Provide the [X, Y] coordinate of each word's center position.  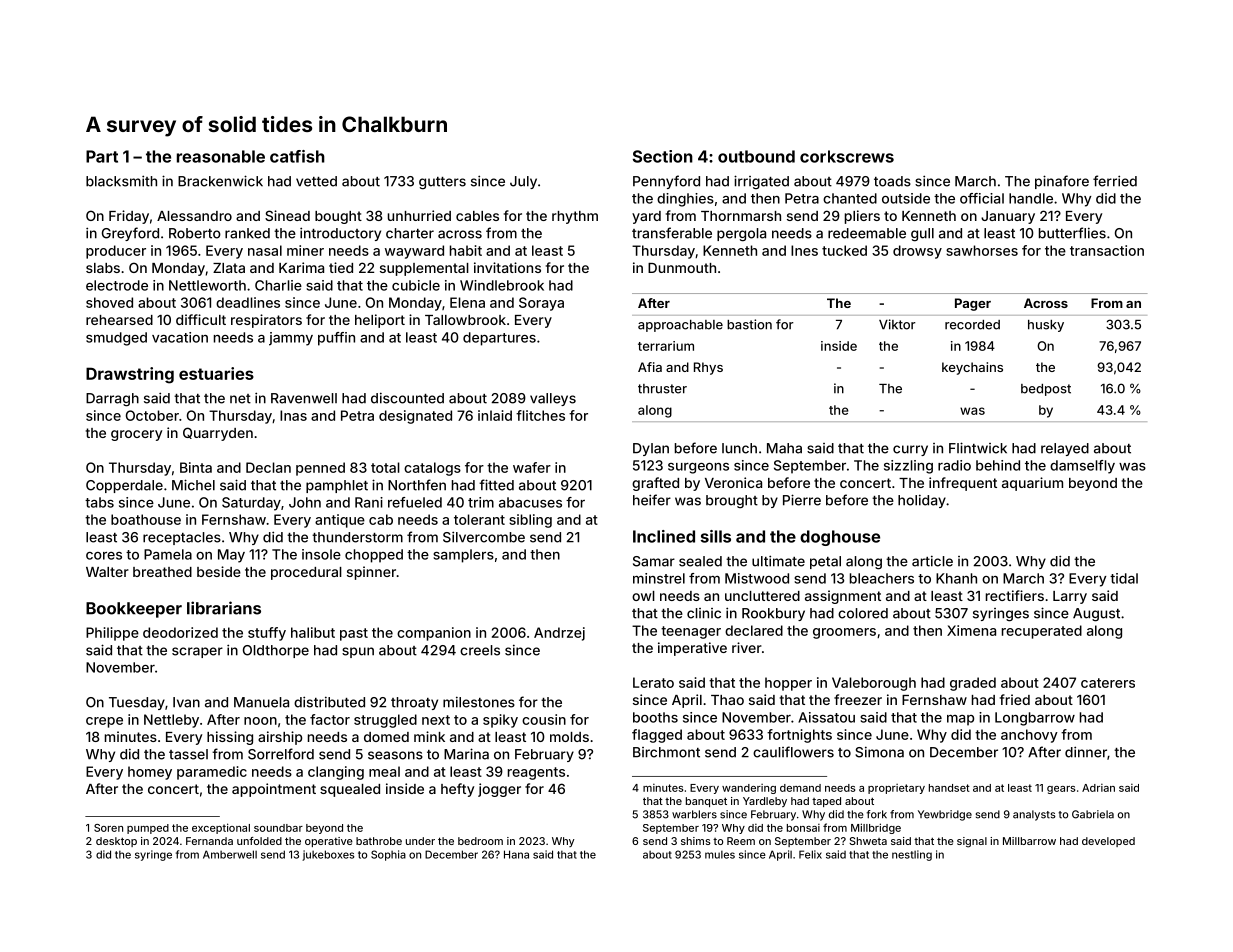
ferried [1115, 181]
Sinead [287, 215]
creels [480, 650]
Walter [107, 572]
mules [720, 855]
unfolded [259, 841]
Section [663, 156]
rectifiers [1015, 595]
